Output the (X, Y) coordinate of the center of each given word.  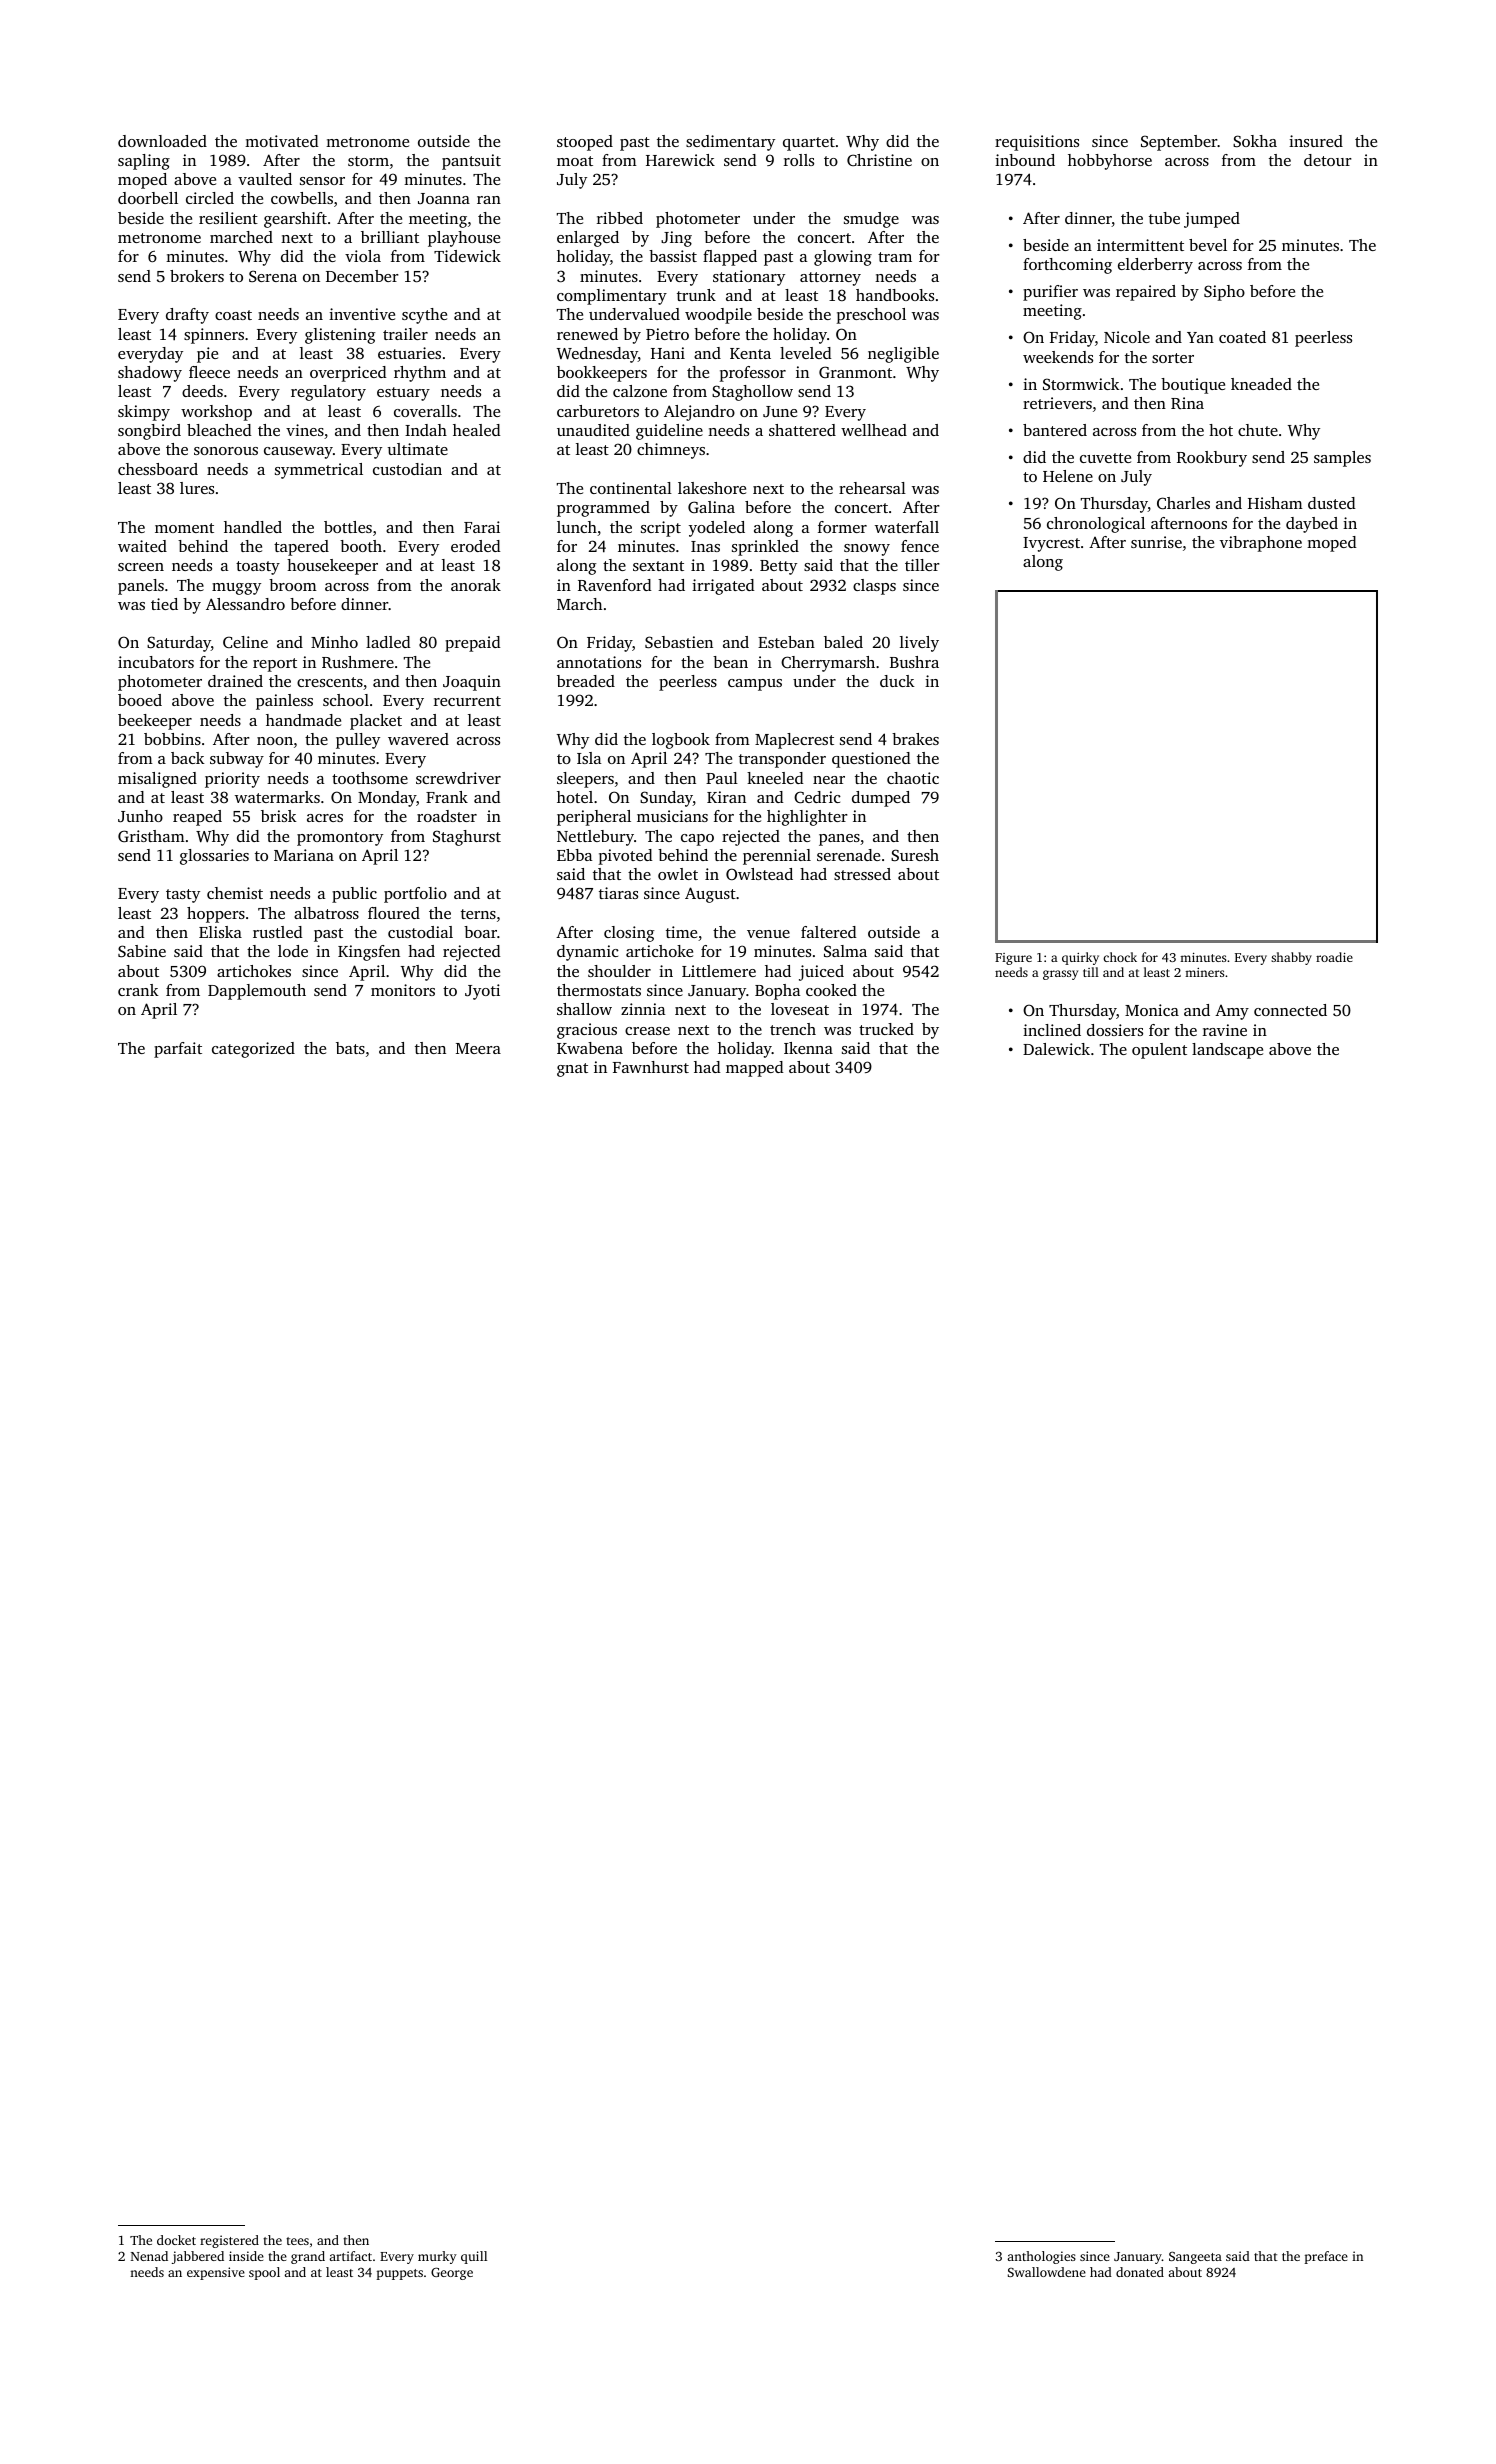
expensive (216, 2273)
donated (1140, 2272)
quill (474, 2257)
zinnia (643, 1009)
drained (235, 681)
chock (1120, 957)
